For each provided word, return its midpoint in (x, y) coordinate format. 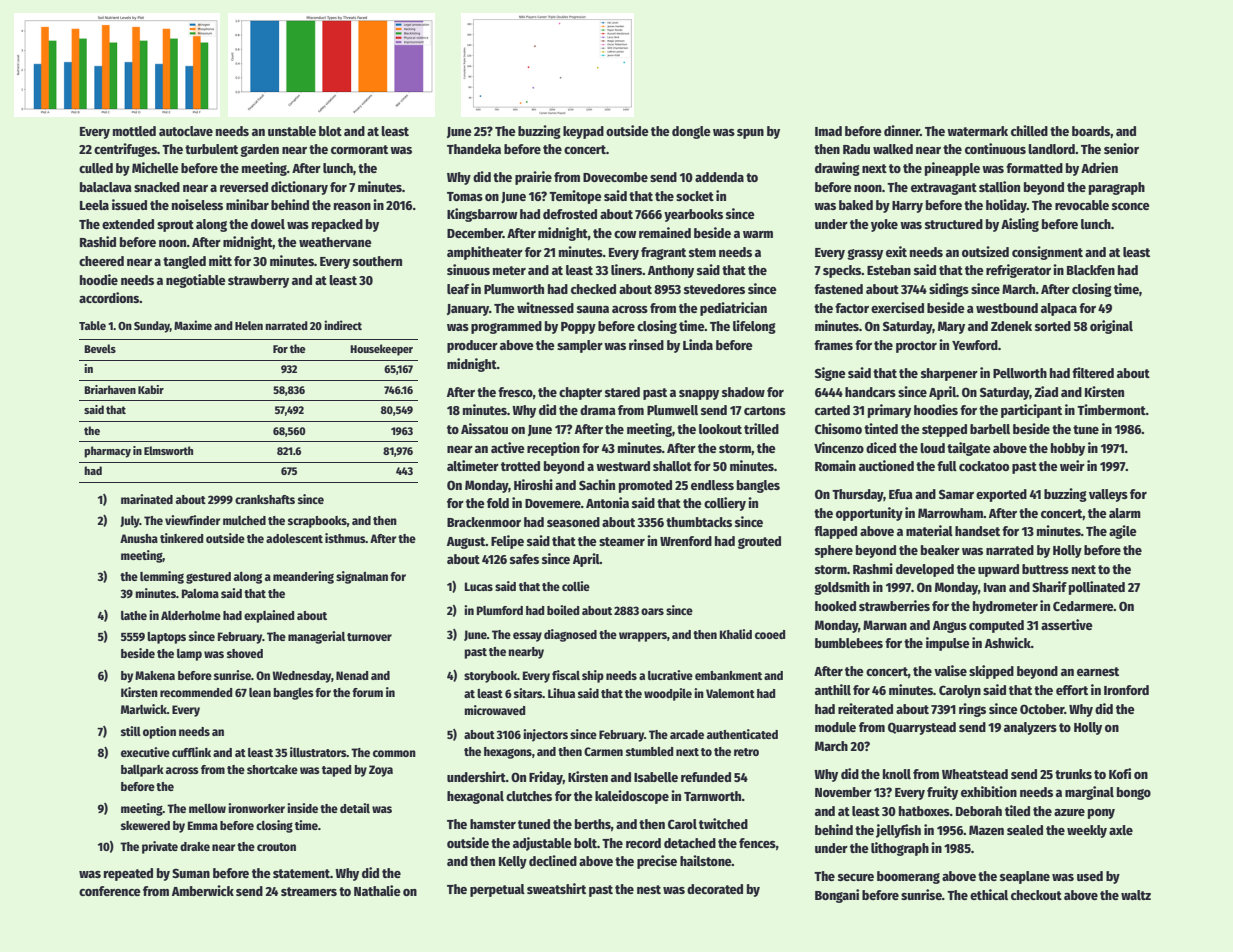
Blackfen (1091, 270)
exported (1001, 495)
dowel (268, 224)
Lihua (561, 693)
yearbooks (693, 215)
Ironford (1126, 690)
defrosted (570, 214)
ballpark (142, 771)
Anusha (139, 538)
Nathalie (377, 890)
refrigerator (1018, 271)
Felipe (507, 542)
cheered (101, 261)
